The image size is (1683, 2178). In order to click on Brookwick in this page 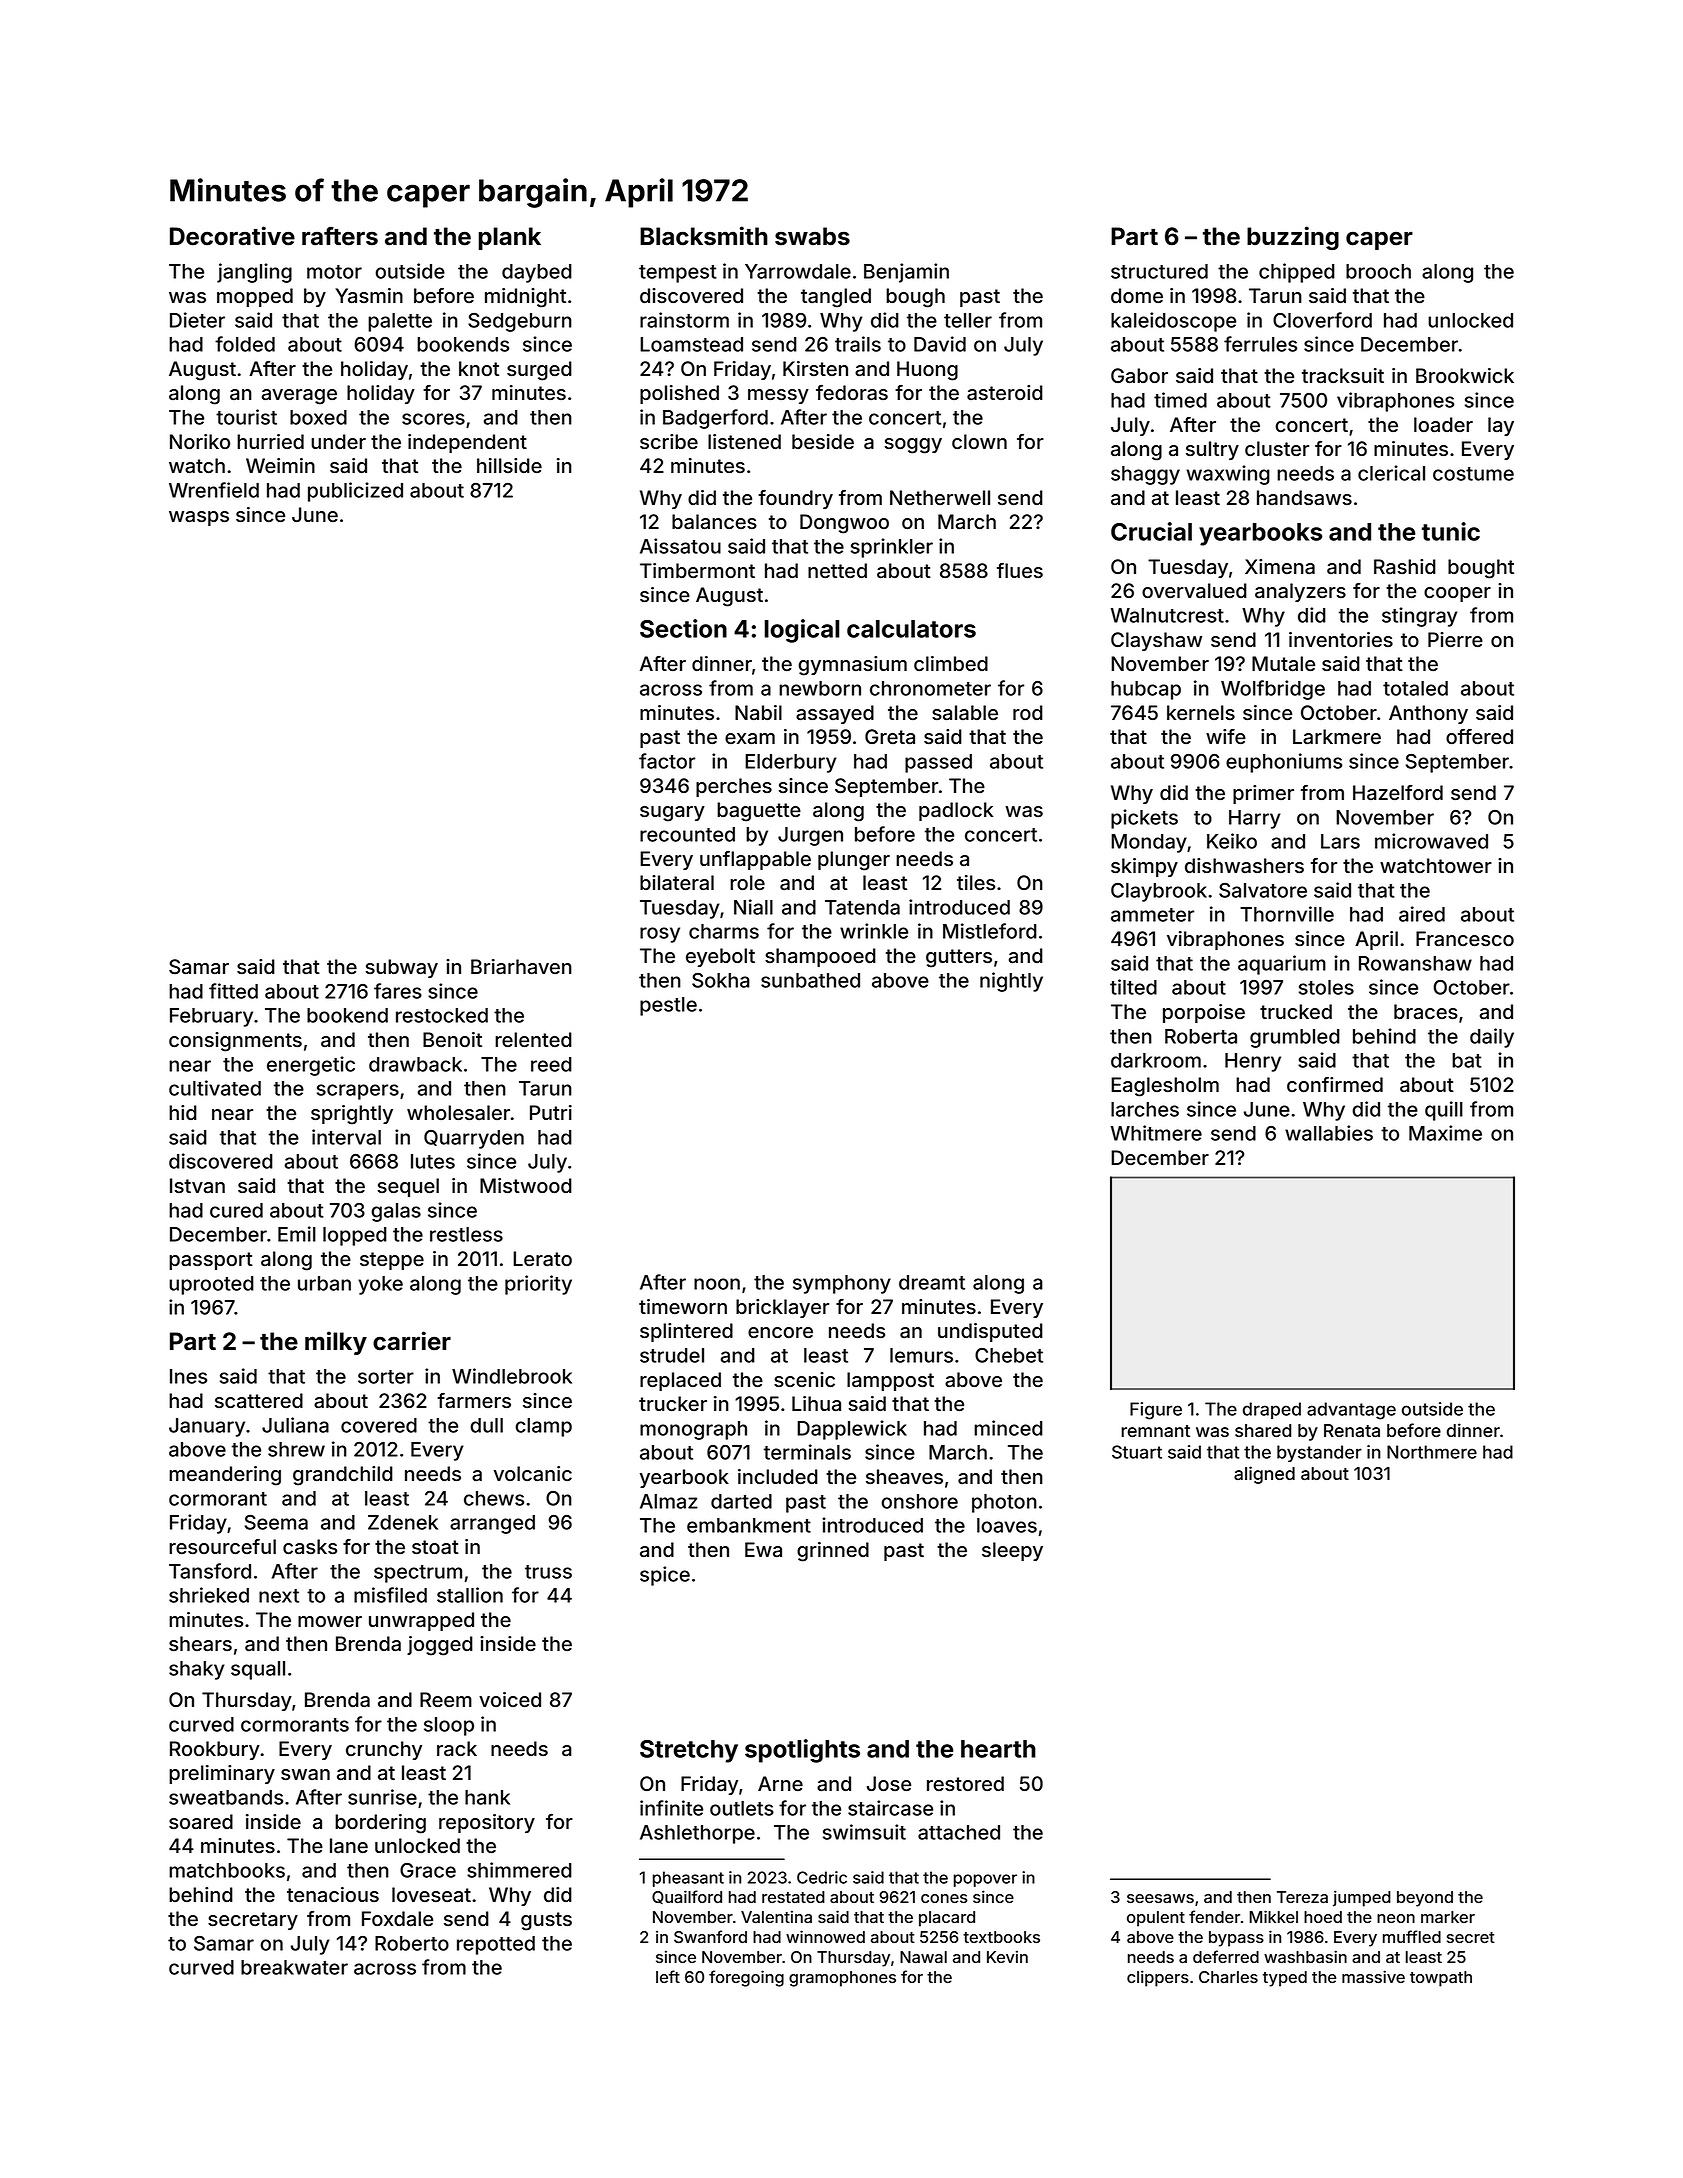, I will do `click(1465, 375)`.
